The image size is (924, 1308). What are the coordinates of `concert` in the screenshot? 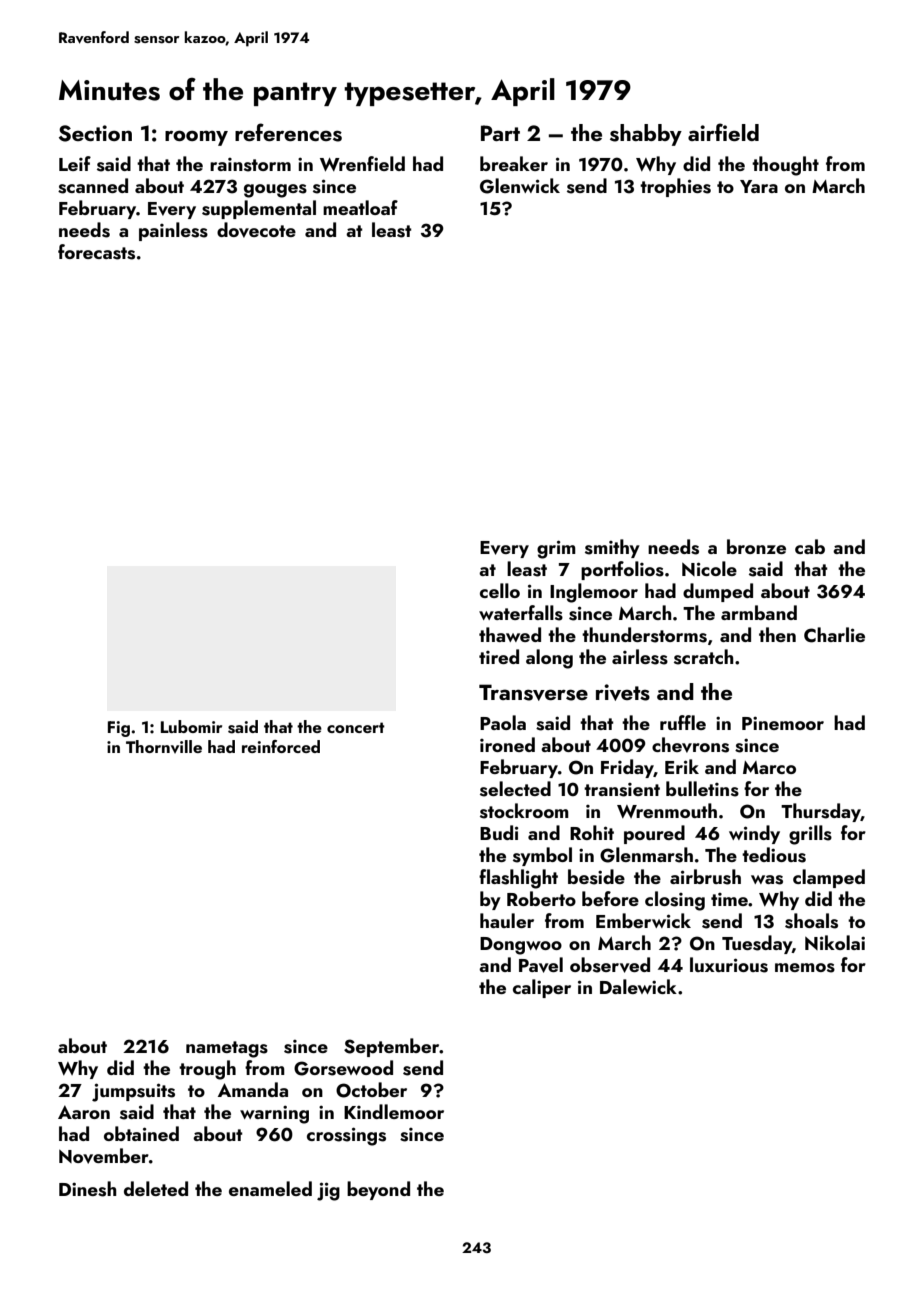 It's located at (356, 727).
